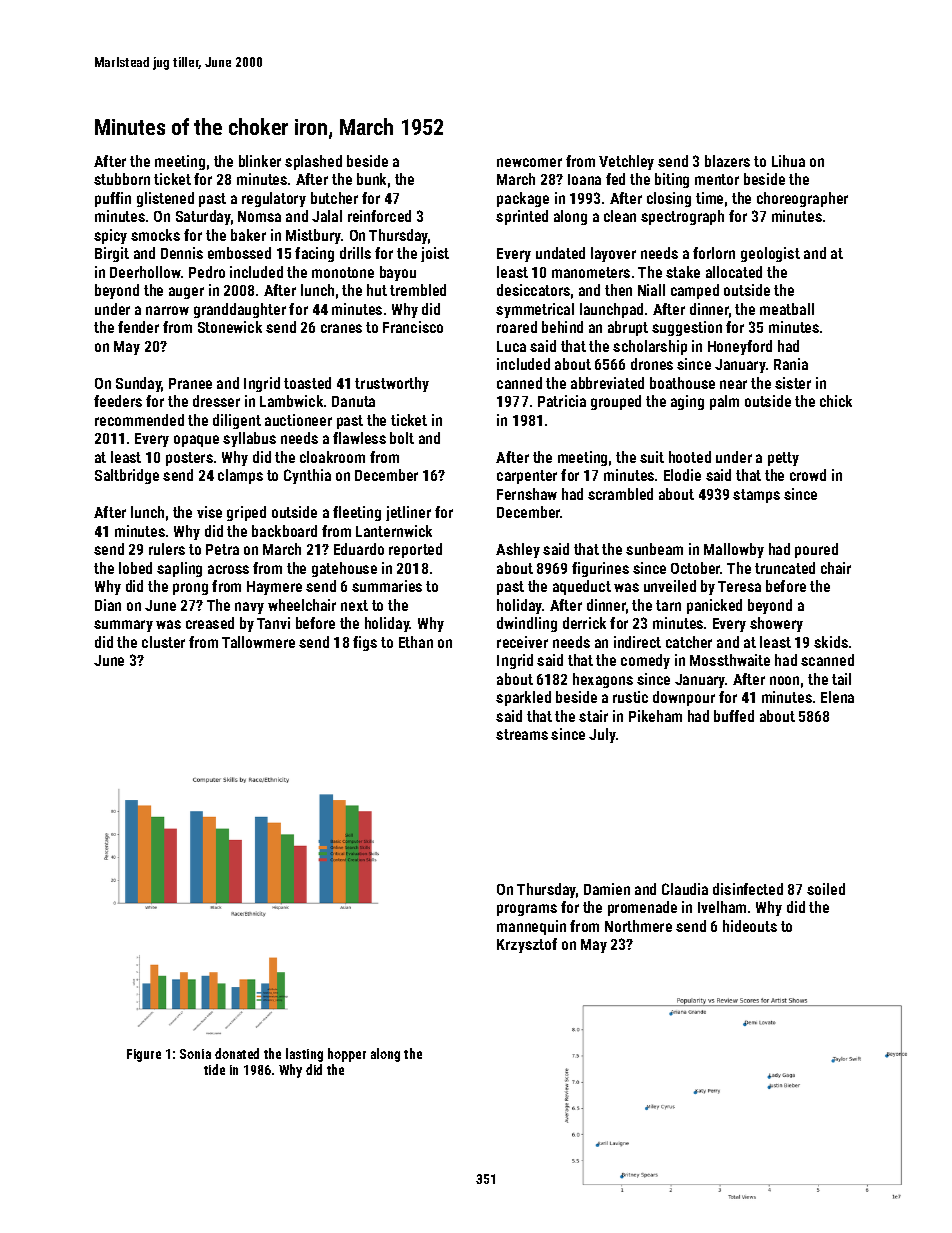  What do you see at coordinates (727, 161) in the image?
I see `blazers` at bounding box center [727, 161].
